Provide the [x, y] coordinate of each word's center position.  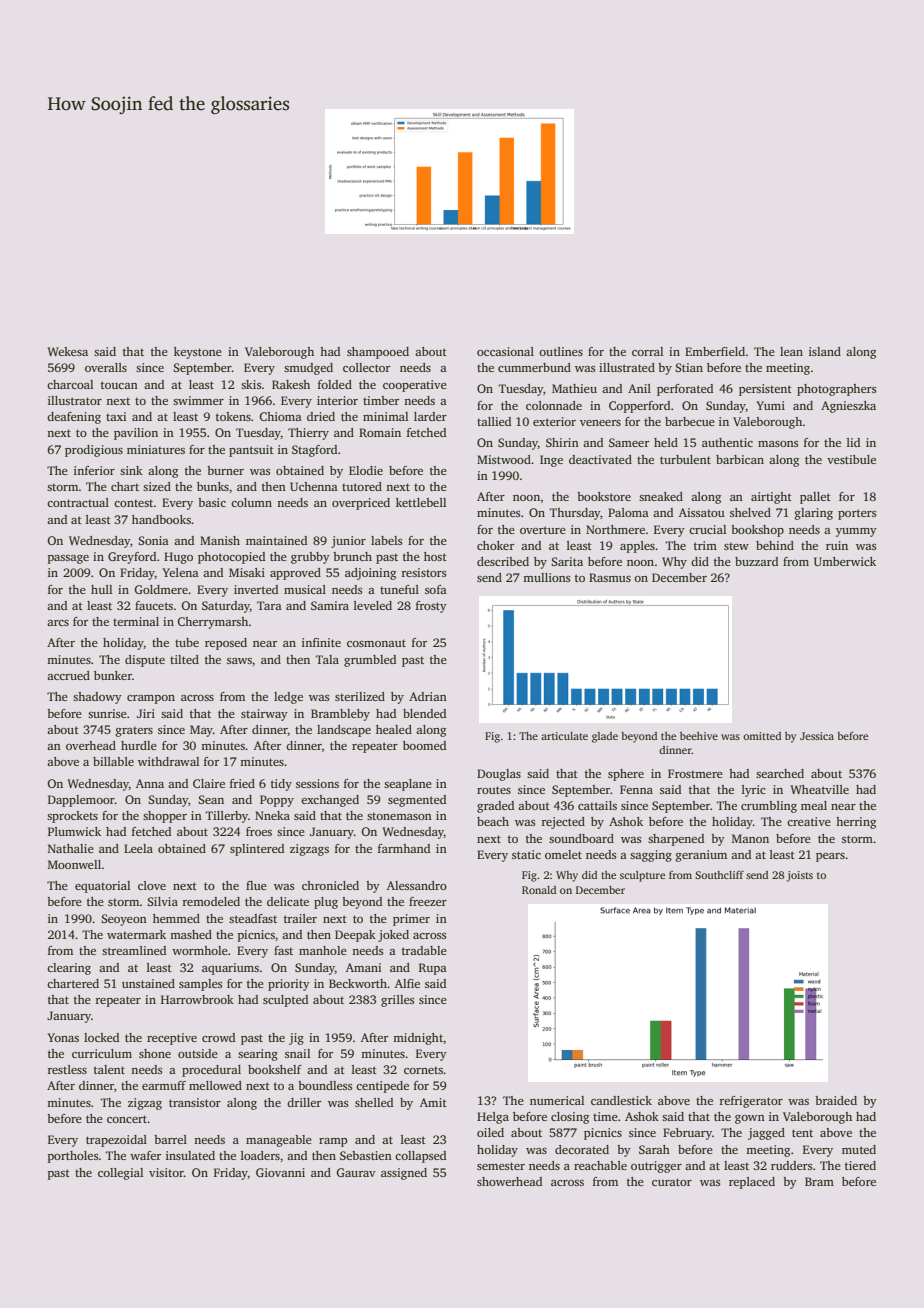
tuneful [399, 589]
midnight [418, 1039]
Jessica [817, 736]
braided [836, 1100]
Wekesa [67, 351]
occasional [505, 351]
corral [647, 351]
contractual [78, 502]
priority [289, 985]
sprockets [72, 817]
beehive [699, 736]
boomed [424, 745]
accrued [68, 675]
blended [424, 713]
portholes [73, 1157]
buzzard [756, 561]
